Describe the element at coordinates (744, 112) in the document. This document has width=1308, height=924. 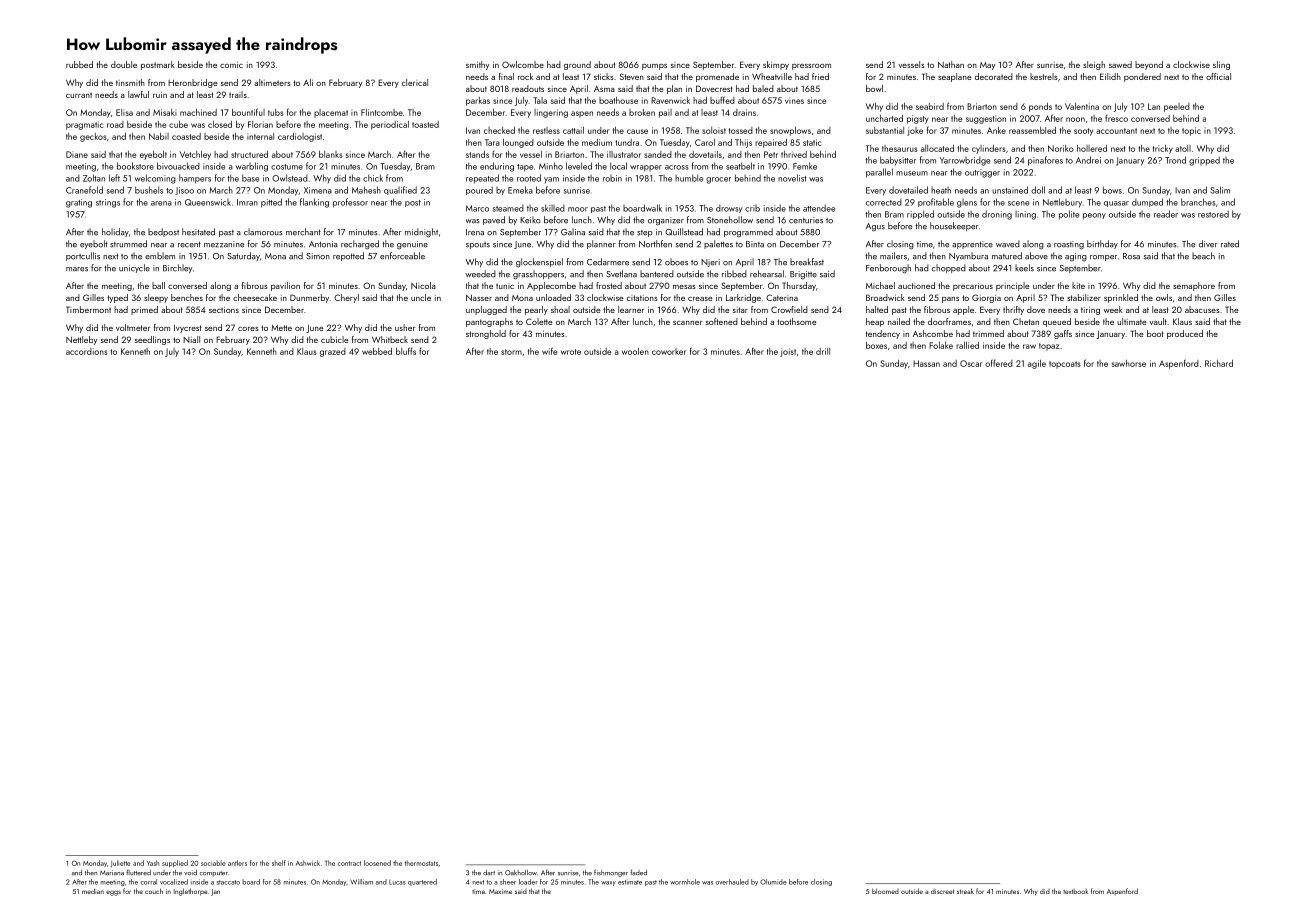
I see `drains` at that location.
